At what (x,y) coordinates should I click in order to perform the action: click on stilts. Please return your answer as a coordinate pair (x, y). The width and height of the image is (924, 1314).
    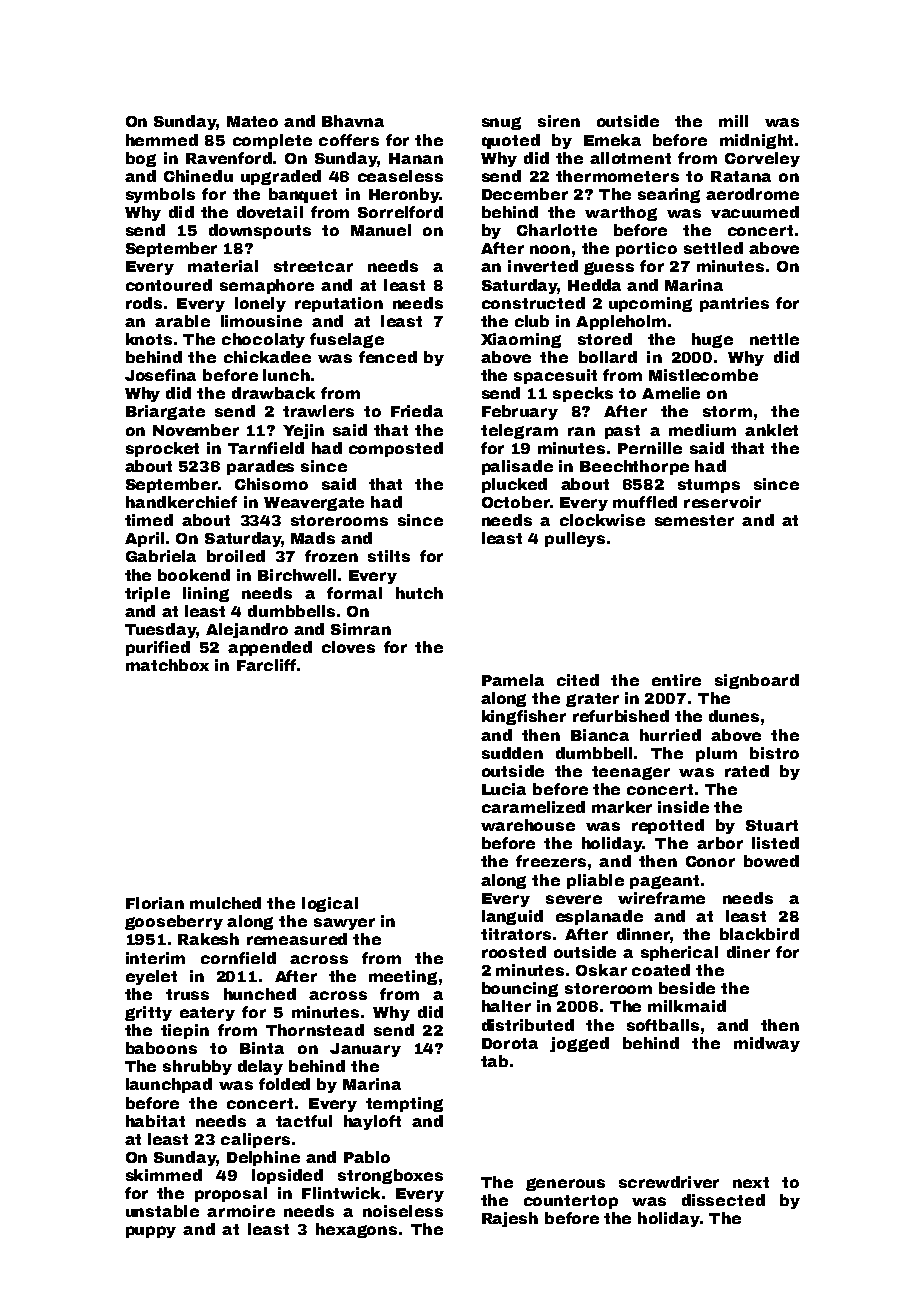
    Looking at the image, I should click on (389, 556).
